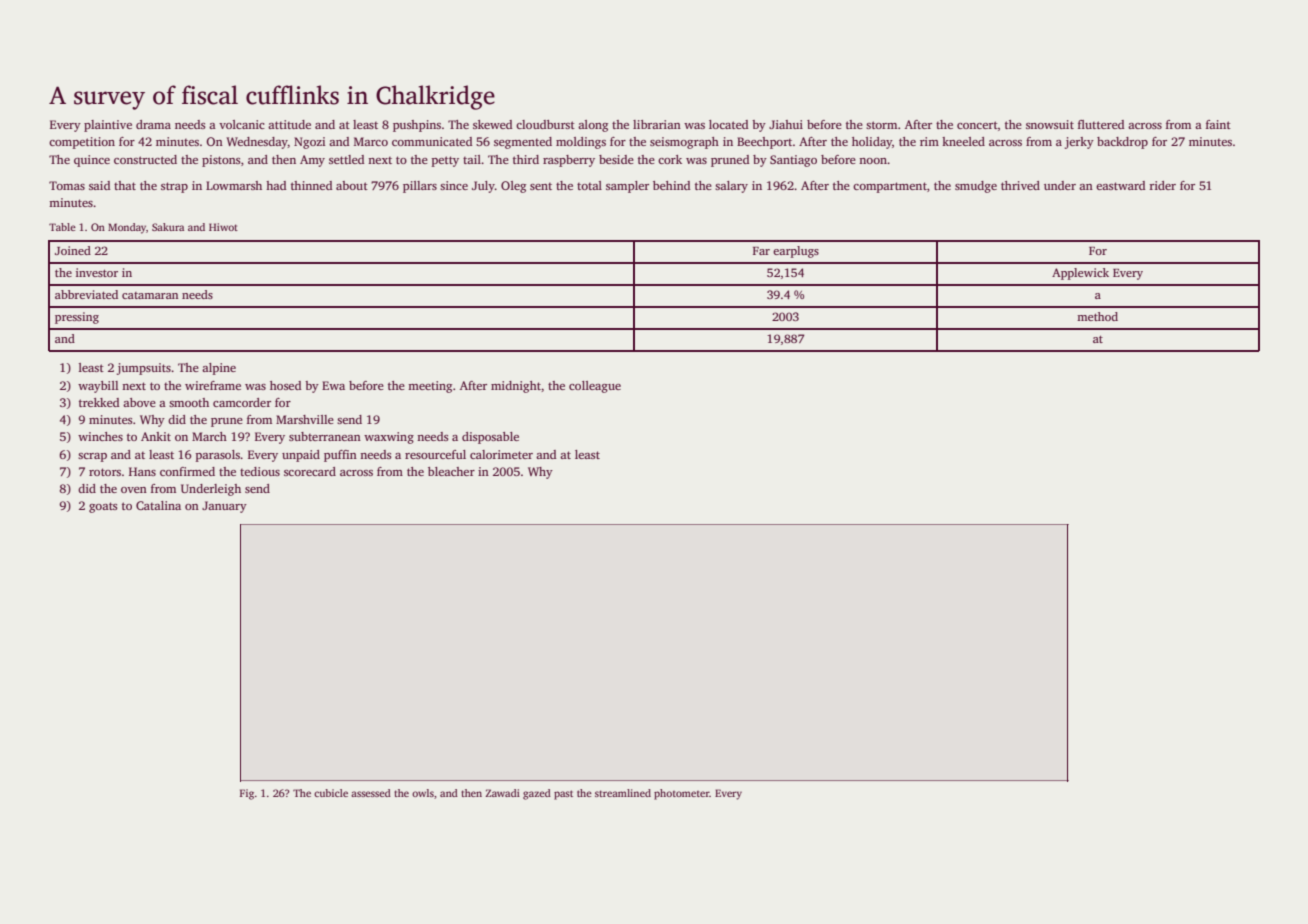 The height and width of the image is (924, 1308). Describe the element at coordinates (977, 125) in the image. I see `concert` at that location.
